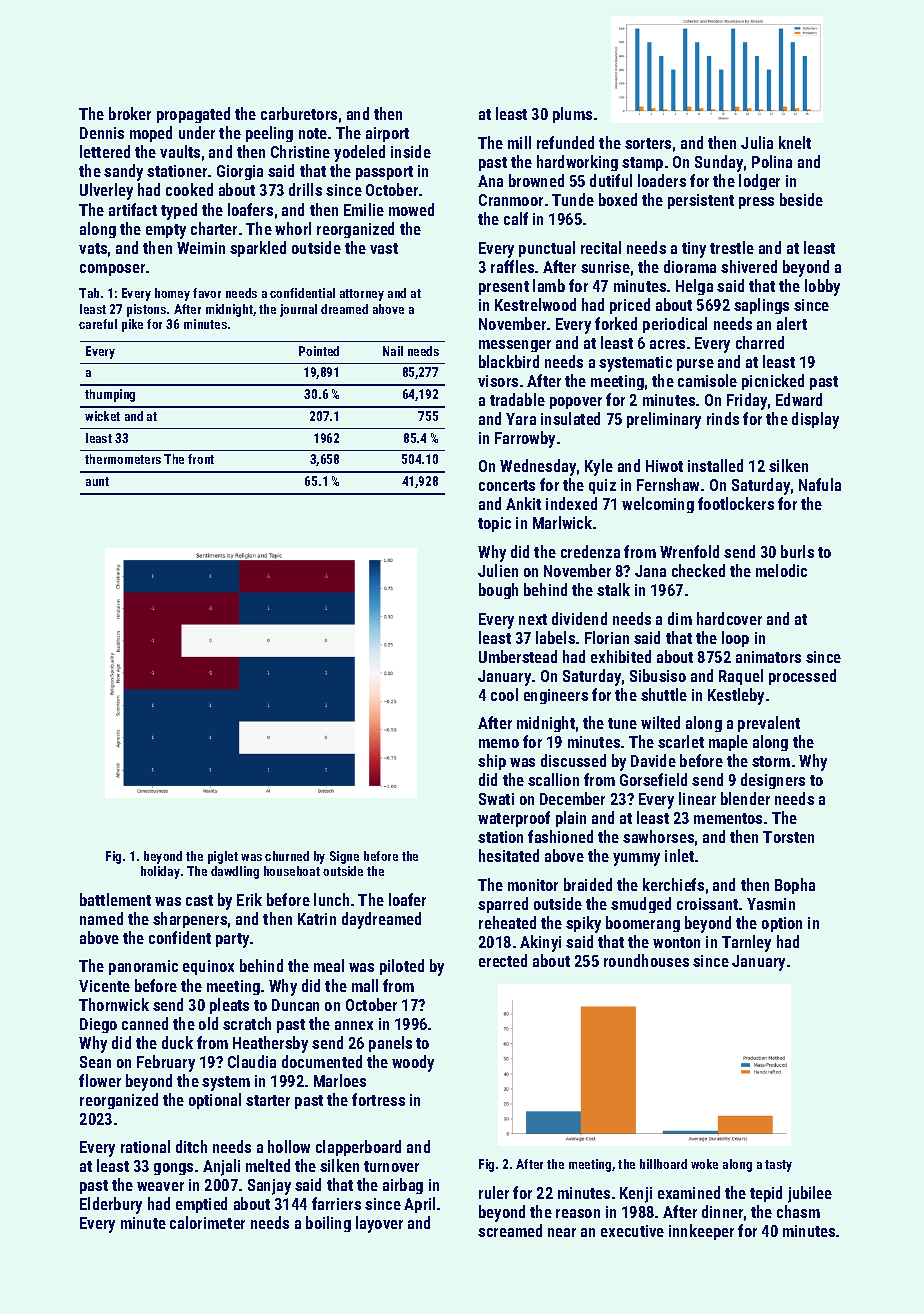  I want to click on passport, so click(384, 173).
